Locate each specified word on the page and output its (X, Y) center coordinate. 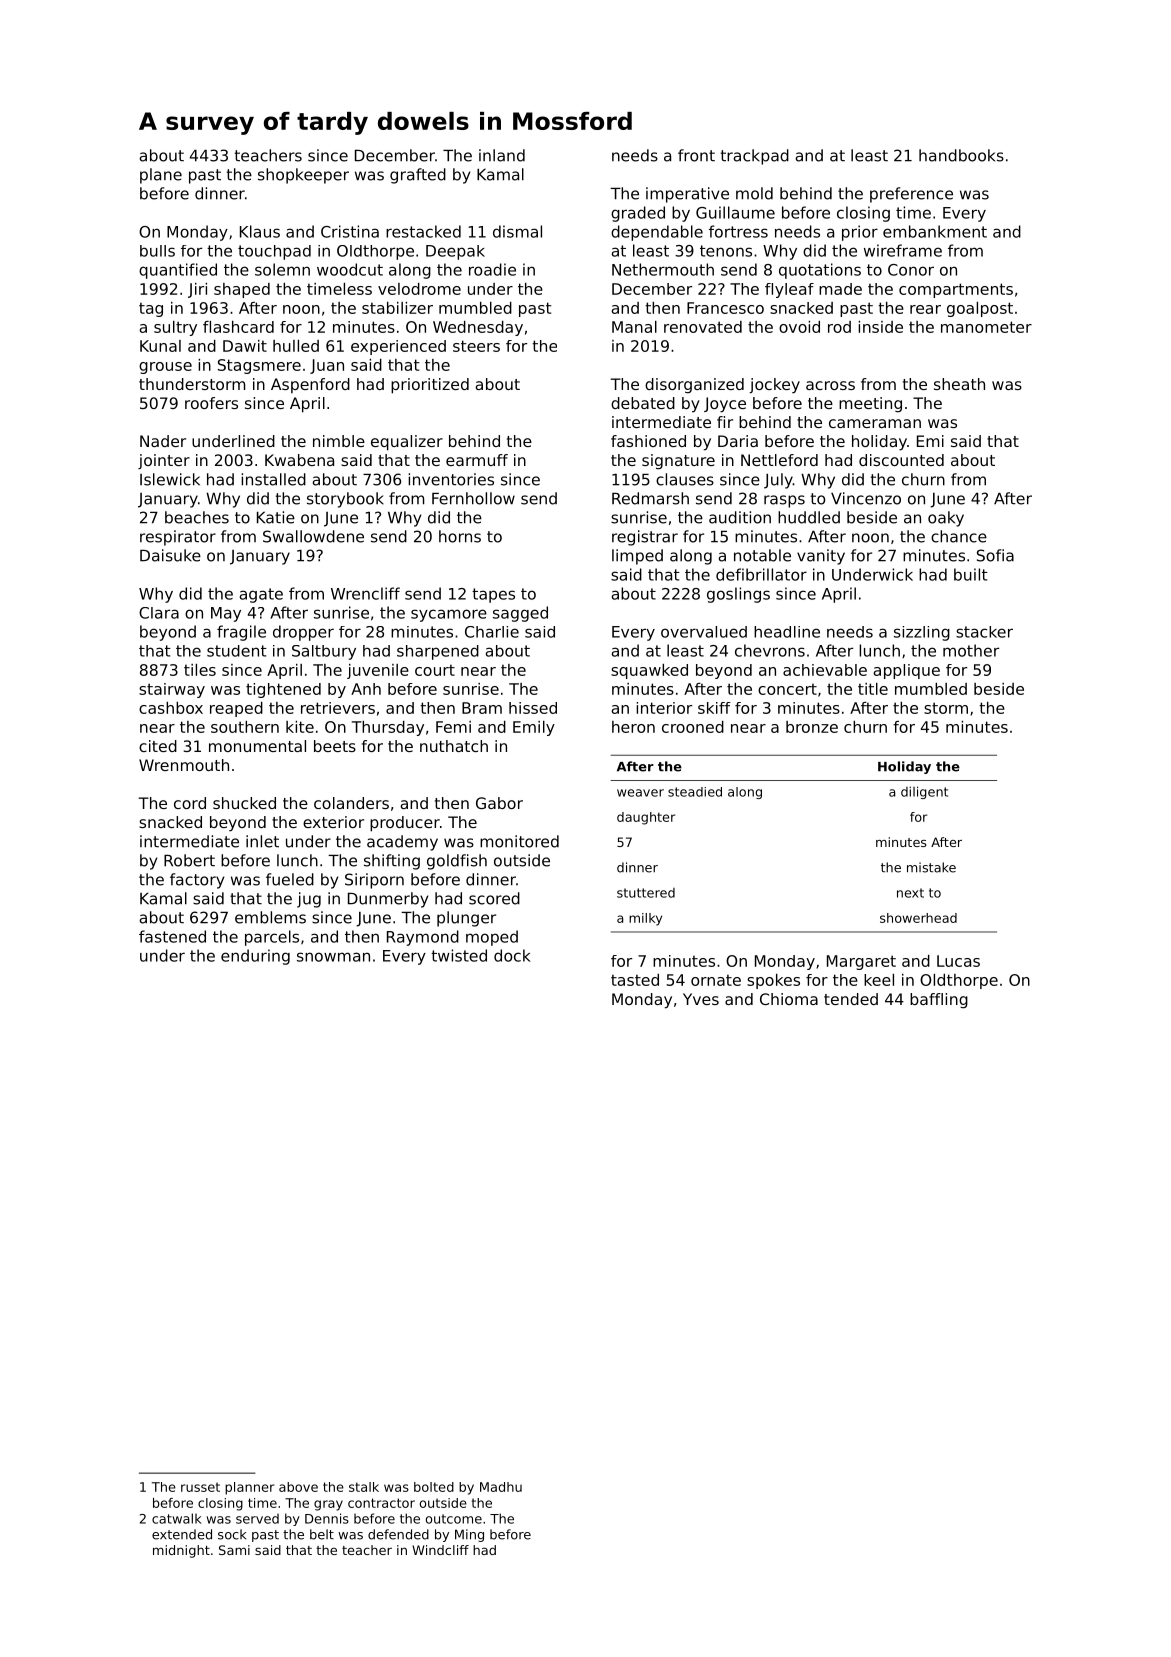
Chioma (789, 999)
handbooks (961, 155)
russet (200, 1487)
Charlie (492, 632)
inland (502, 155)
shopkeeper (303, 176)
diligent (924, 792)
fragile (241, 633)
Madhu (501, 1487)
